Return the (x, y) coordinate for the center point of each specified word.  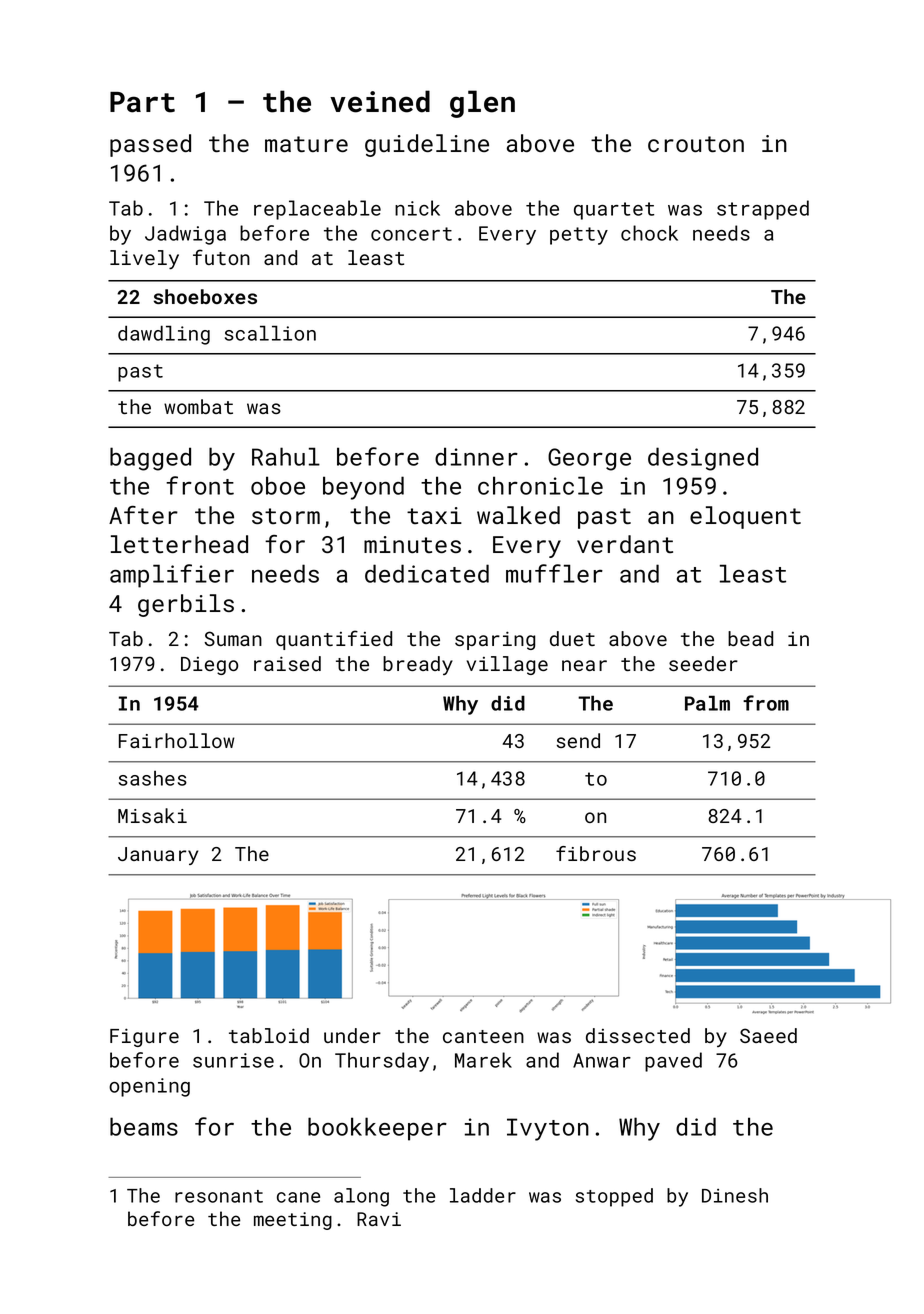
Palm (707, 703)
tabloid (269, 1035)
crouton (696, 144)
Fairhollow (177, 740)
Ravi (379, 1219)
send (578, 740)
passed (150, 145)
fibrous (596, 853)
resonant (219, 1196)
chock (649, 233)
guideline (427, 145)
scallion (270, 333)
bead (750, 638)
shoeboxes (205, 296)
